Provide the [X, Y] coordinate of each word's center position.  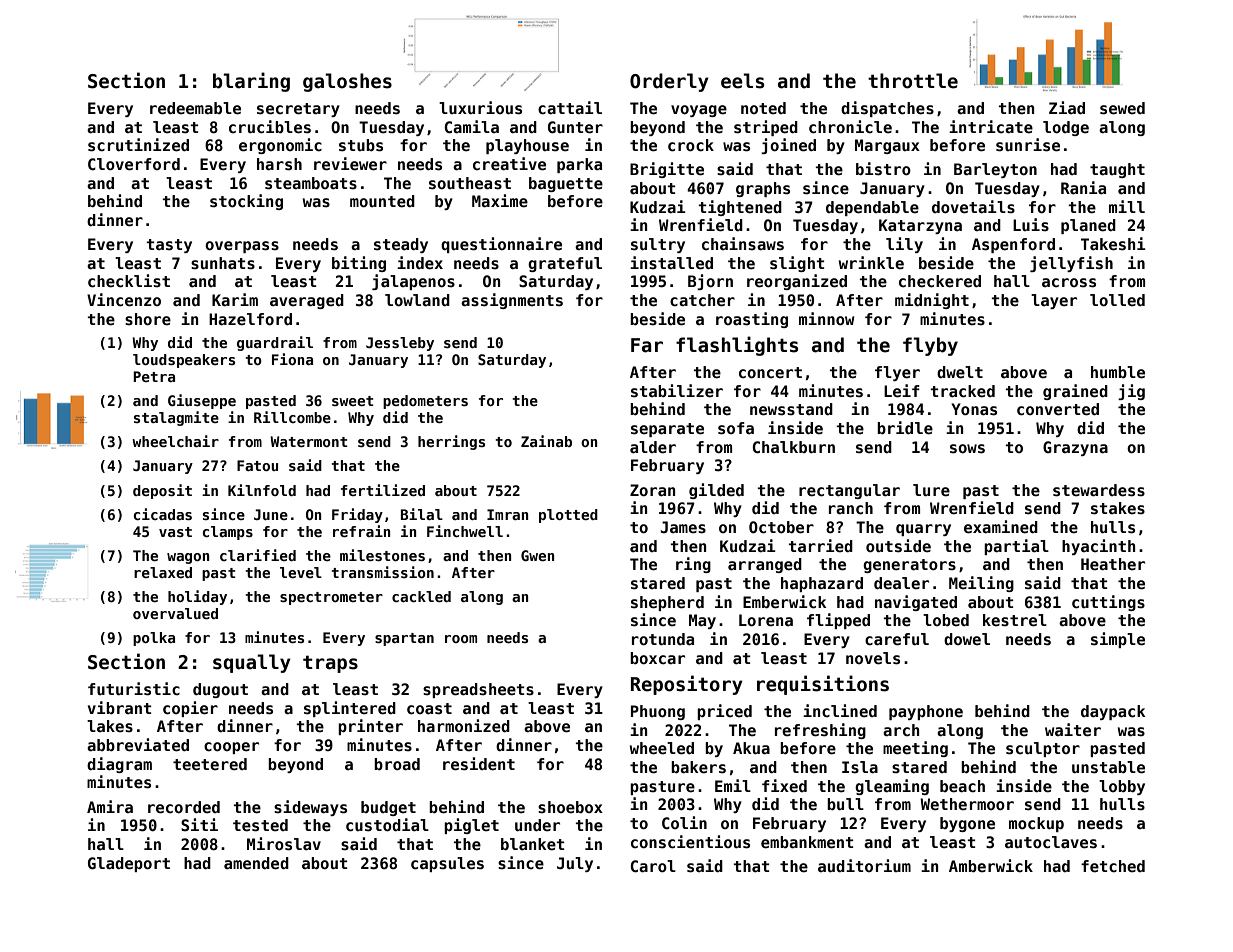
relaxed [163, 572]
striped [766, 128]
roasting [752, 320]
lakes [110, 726]
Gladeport [129, 864]
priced [724, 712]
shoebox [570, 807]
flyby [930, 346]
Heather [1113, 564]
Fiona [292, 359]
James [683, 527]
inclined [840, 710]
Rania [1083, 187]
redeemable [195, 108]
